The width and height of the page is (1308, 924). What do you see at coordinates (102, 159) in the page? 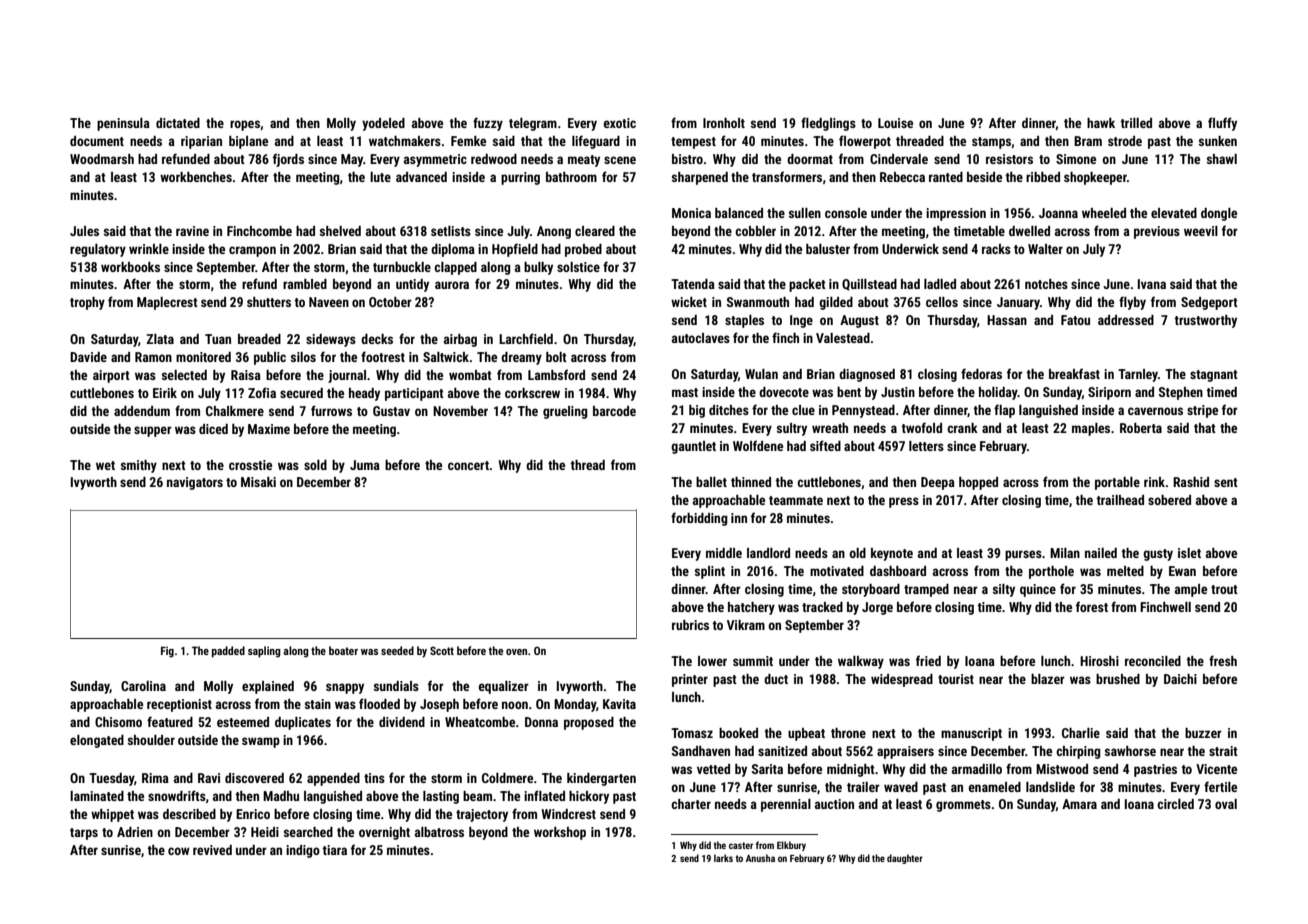
I see `Woodmarsh` at bounding box center [102, 159].
